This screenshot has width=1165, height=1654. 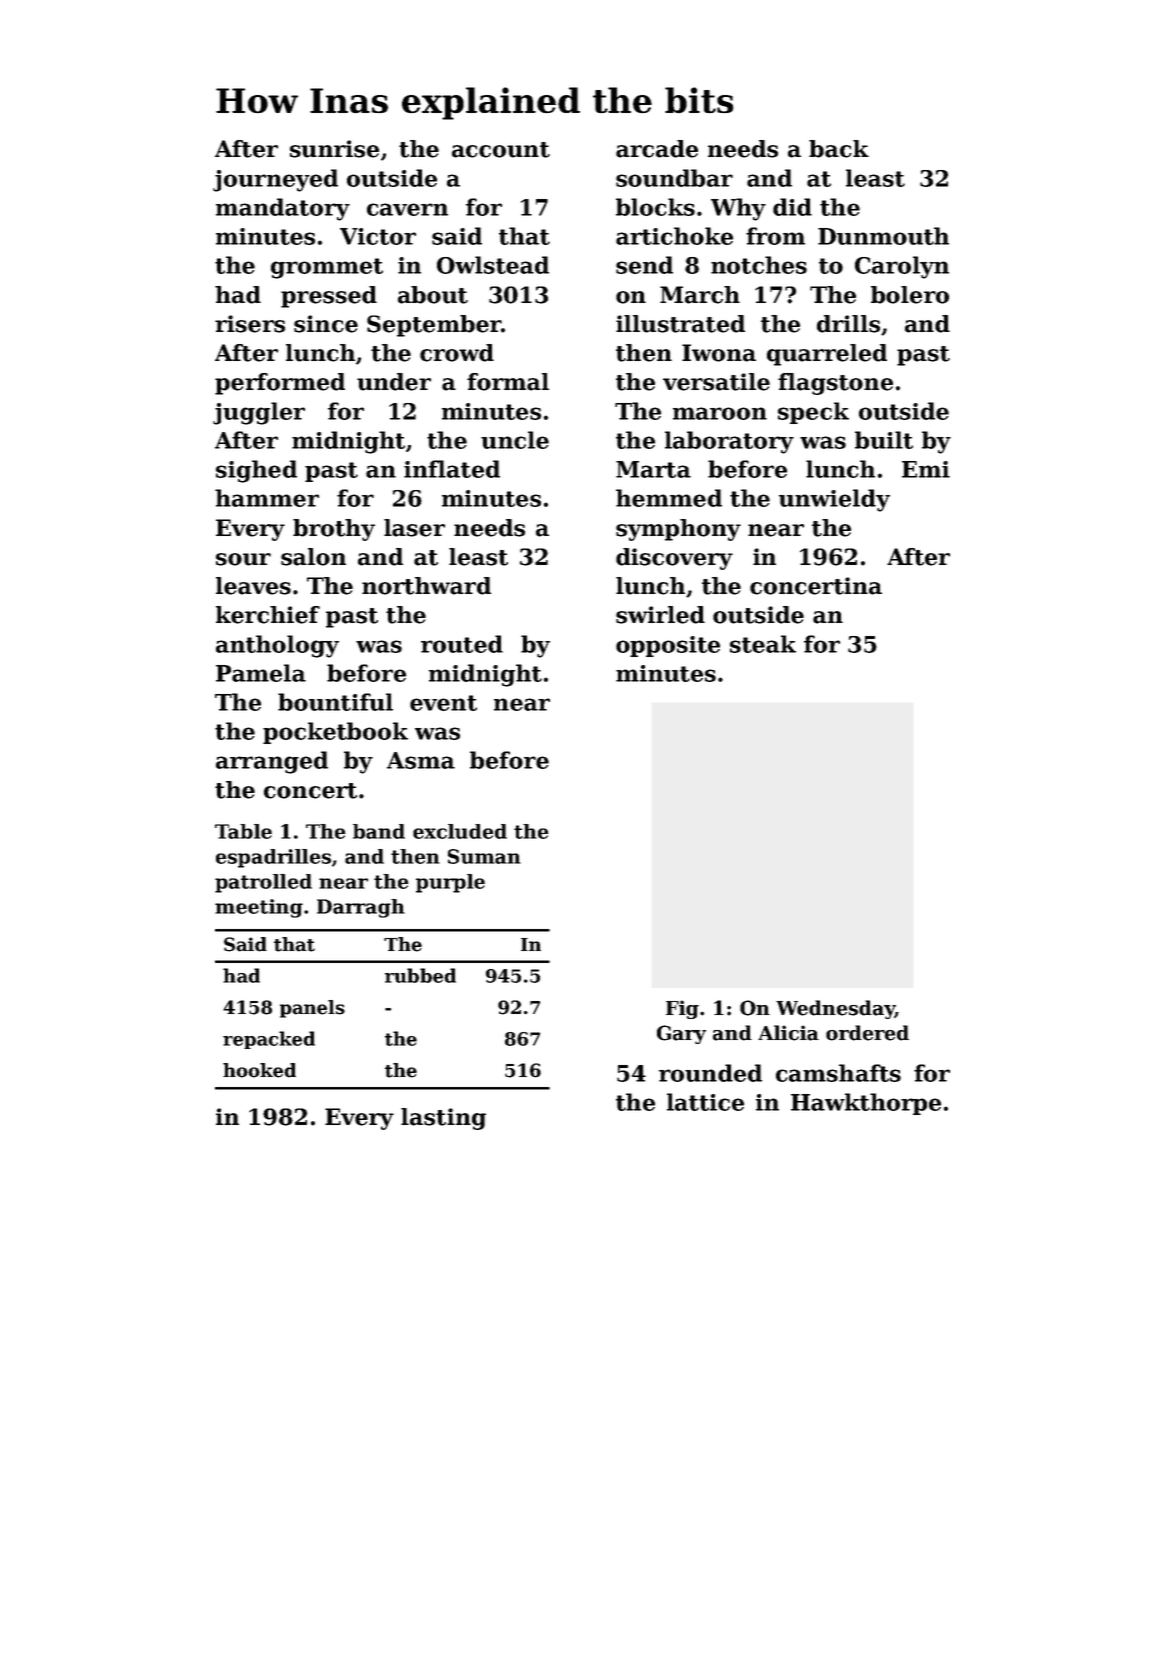 I want to click on sunrise, so click(x=334, y=149).
